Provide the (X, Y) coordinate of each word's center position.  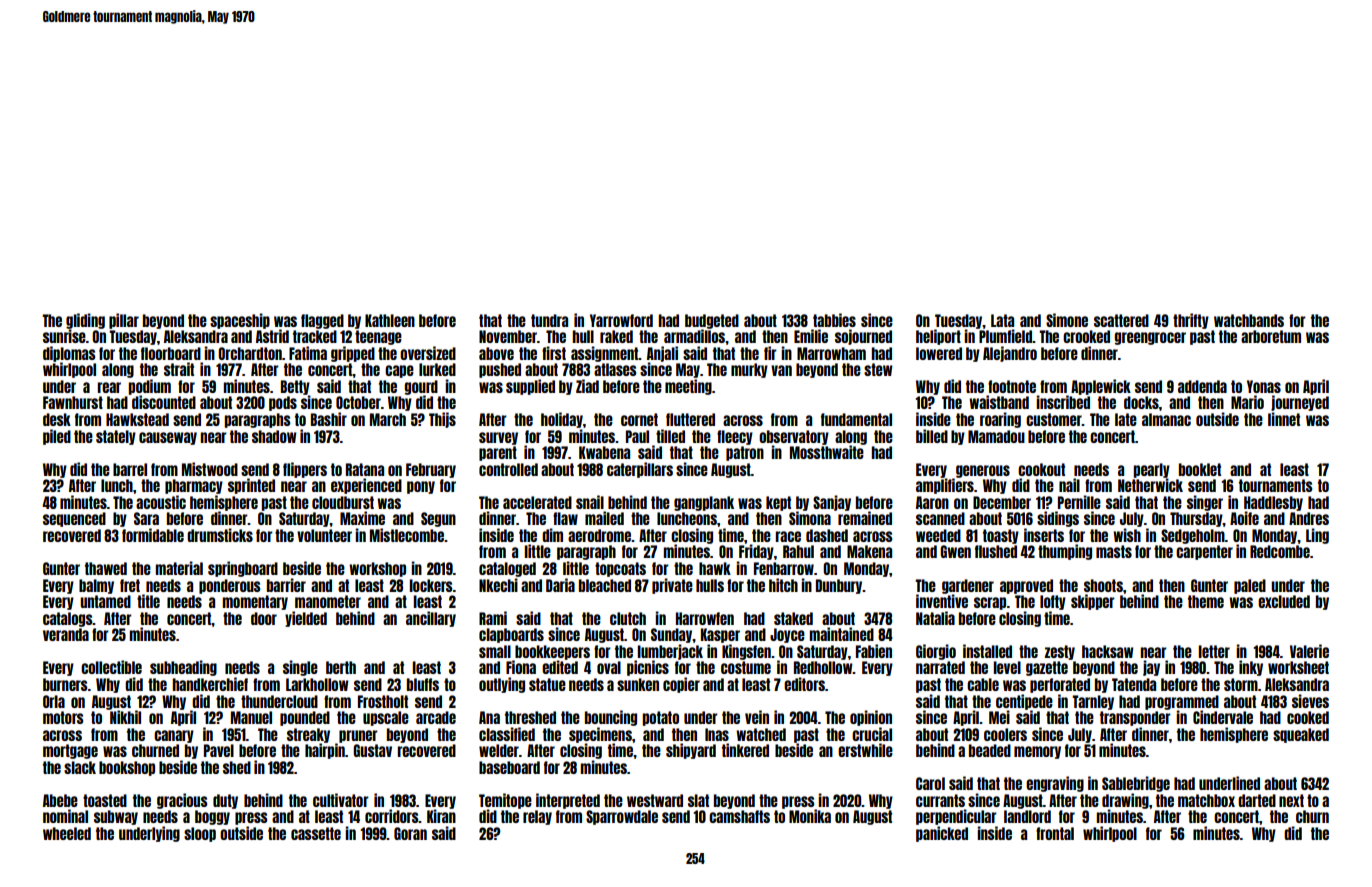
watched (761, 734)
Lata (1002, 320)
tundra (549, 320)
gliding (85, 321)
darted (1257, 800)
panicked (942, 834)
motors (63, 717)
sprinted (251, 486)
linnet (1284, 419)
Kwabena (604, 452)
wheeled (67, 833)
